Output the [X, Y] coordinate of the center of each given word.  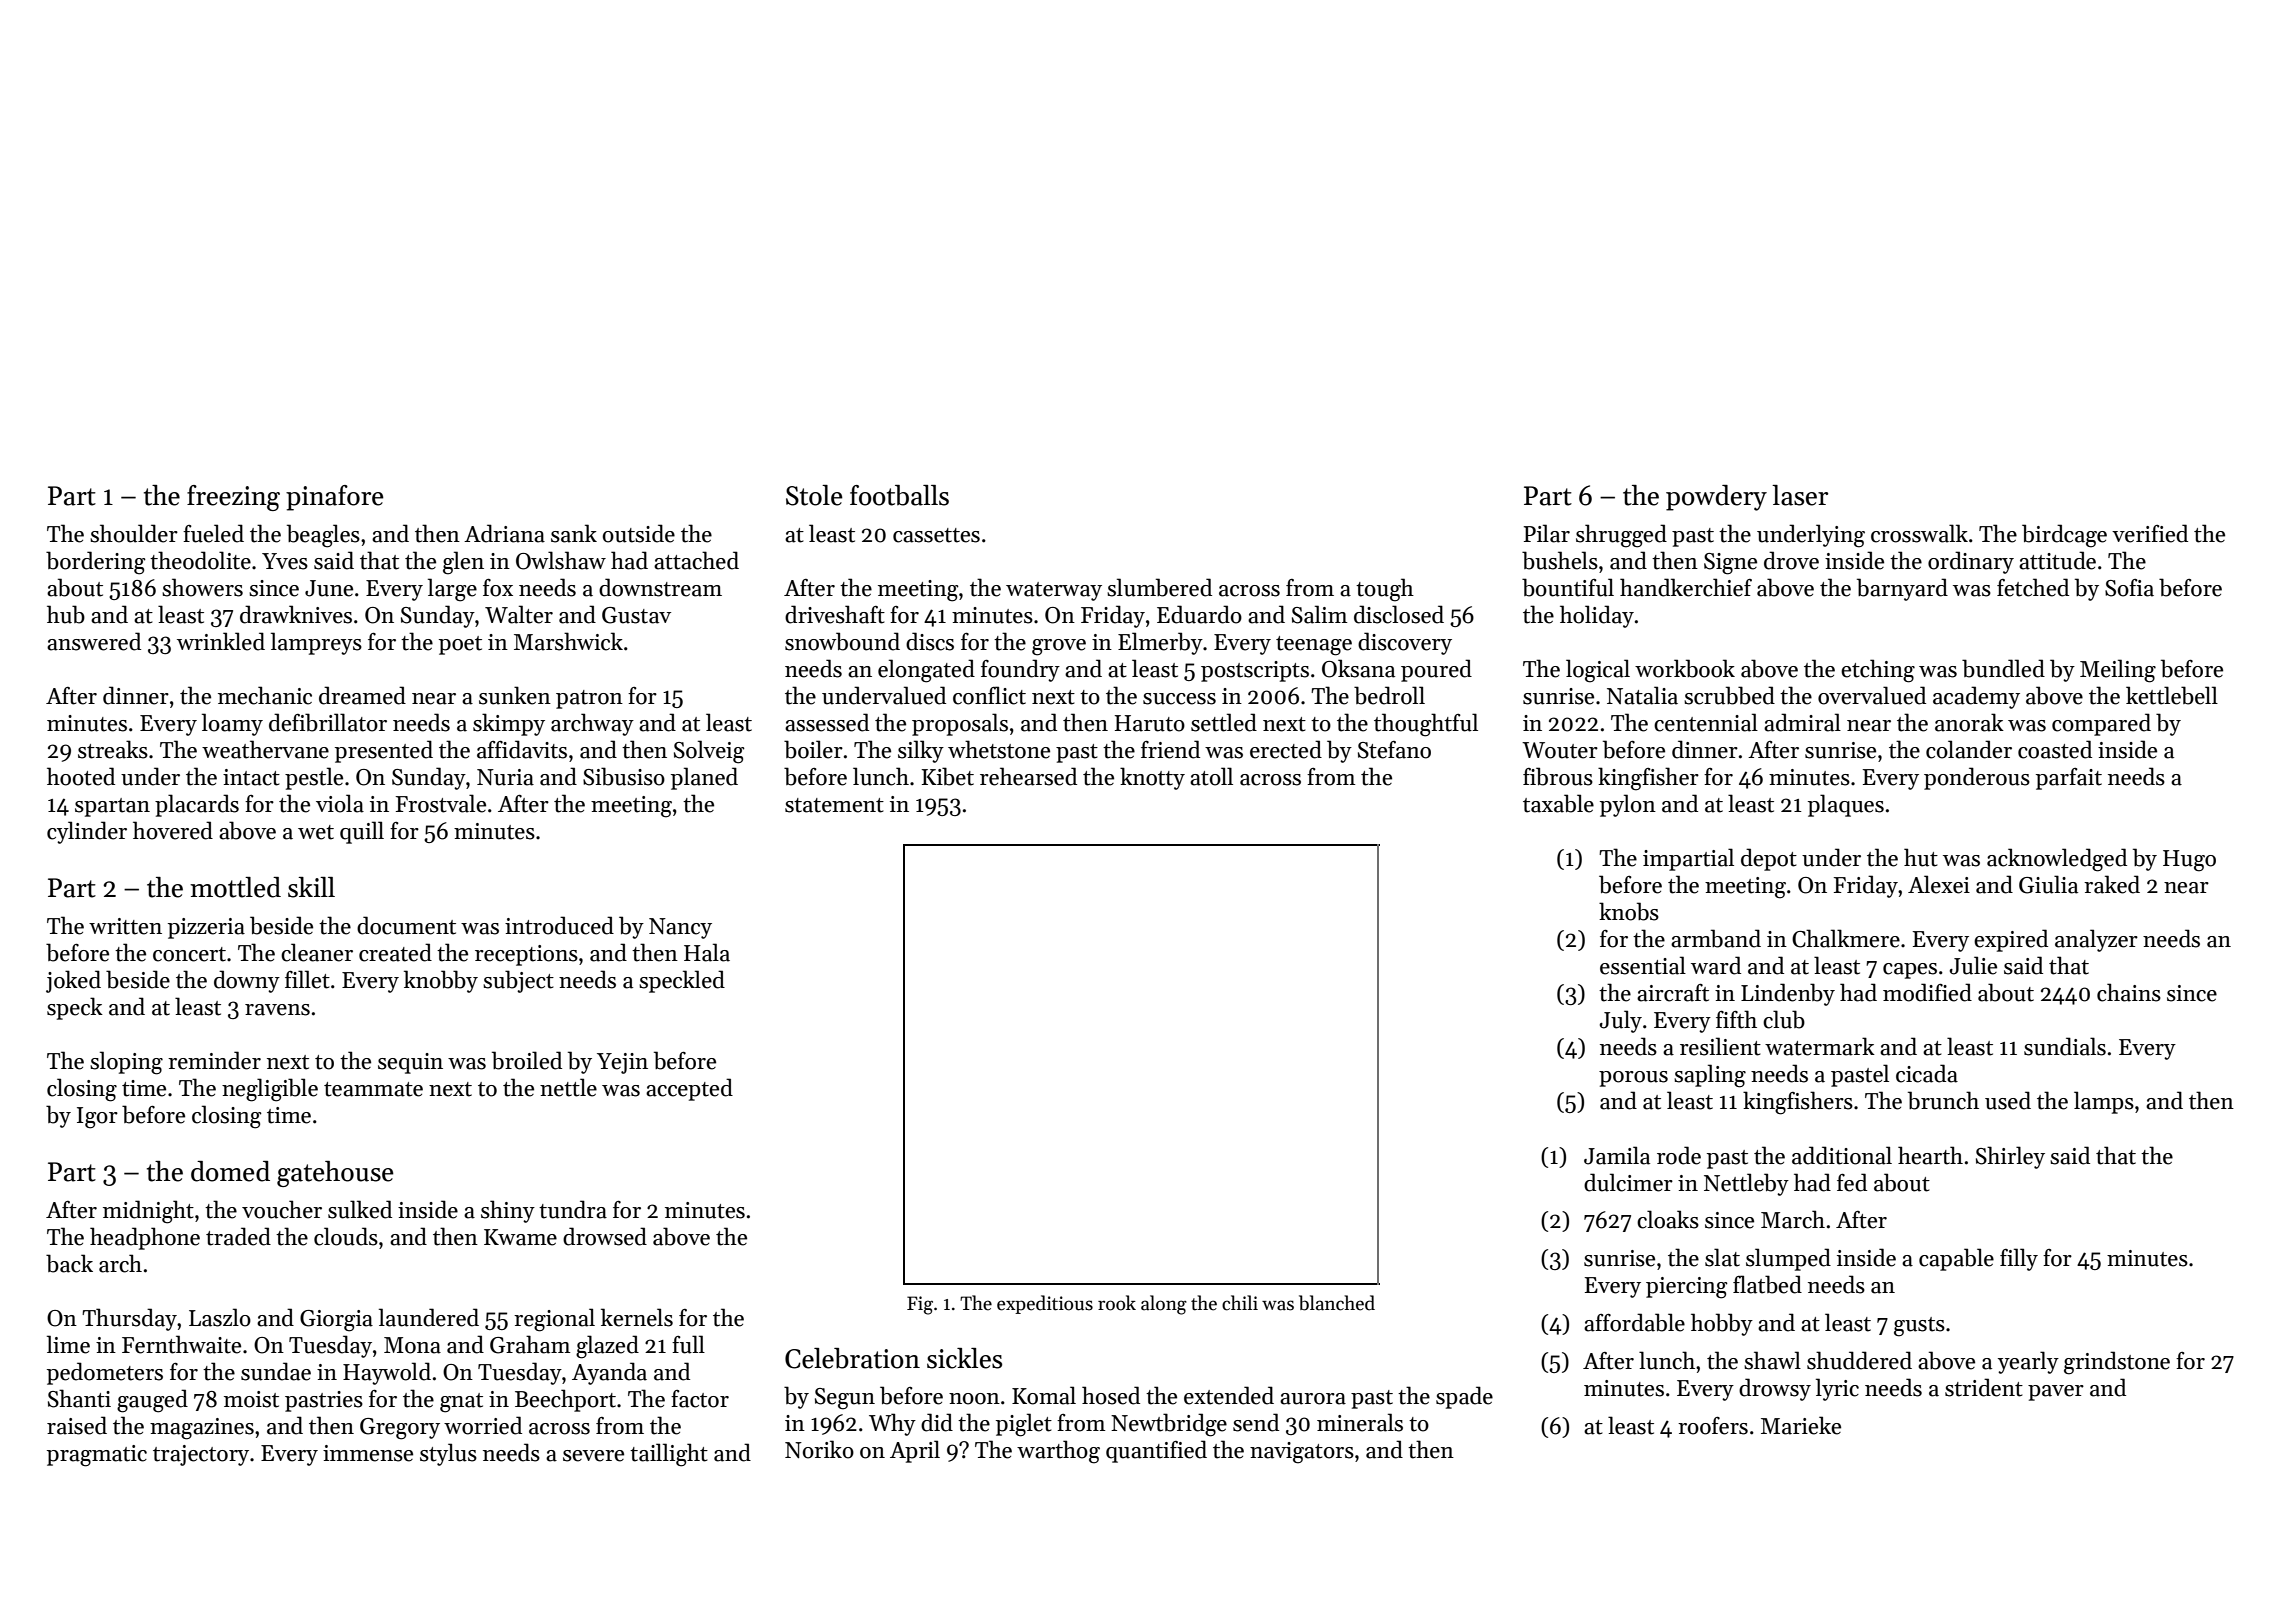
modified [1927, 992]
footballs [899, 495]
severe [593, 1456]
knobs [1629, 911]
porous [1633, 1079]
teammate [373, 1089]
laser [1800, 495]
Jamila [1617, 1155]
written [125, 926]
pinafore [335, 498]
